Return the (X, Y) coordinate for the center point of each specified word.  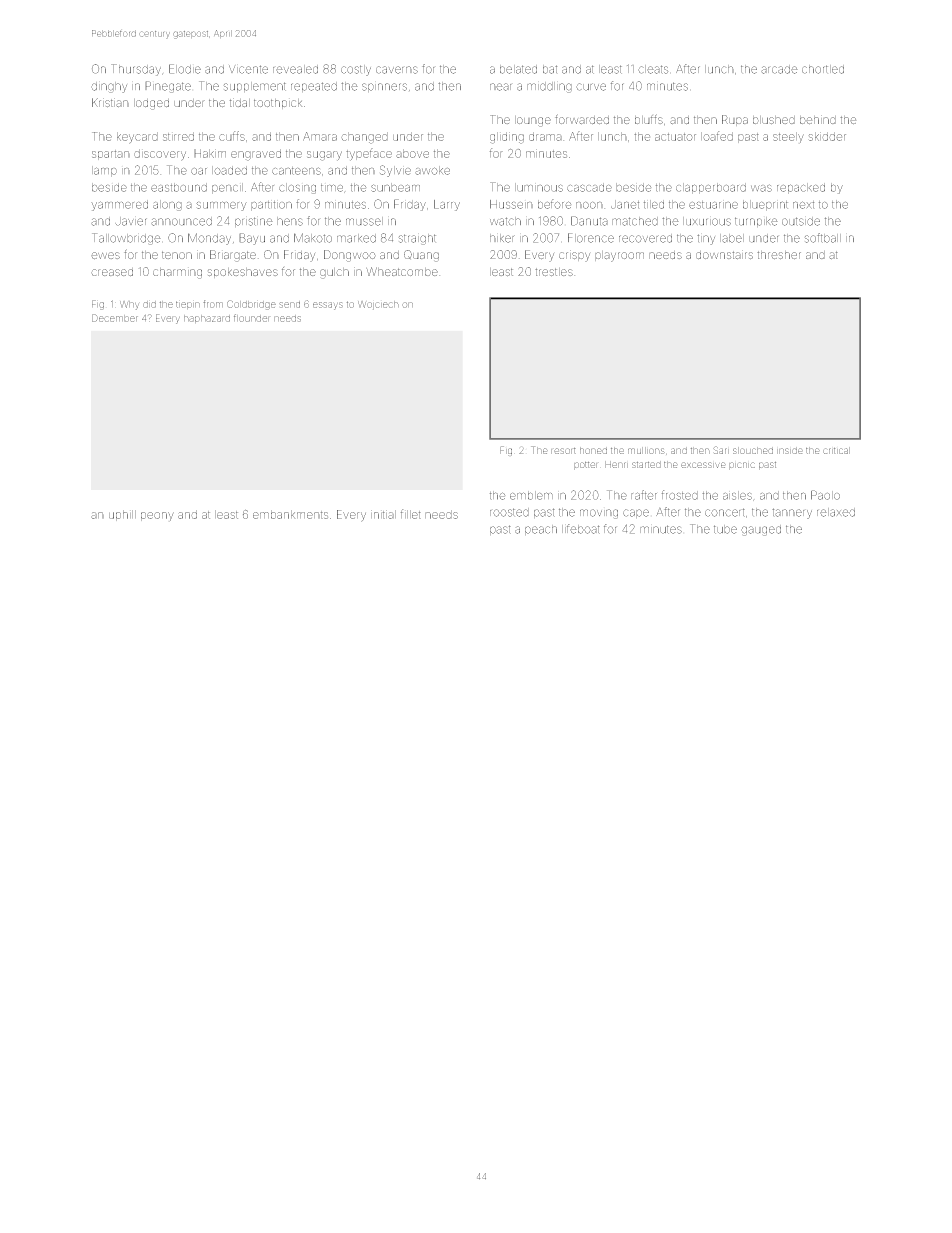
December (115, 318)
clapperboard (711, 188)
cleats (653, 69)
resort (563, 451)
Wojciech (378, 305)
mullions (646, 450)
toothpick (278, 104)
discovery (160, 155)
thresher (779, 255)
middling (549, 87)
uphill (122, 515)
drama (545, 136)
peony (157, 516)
